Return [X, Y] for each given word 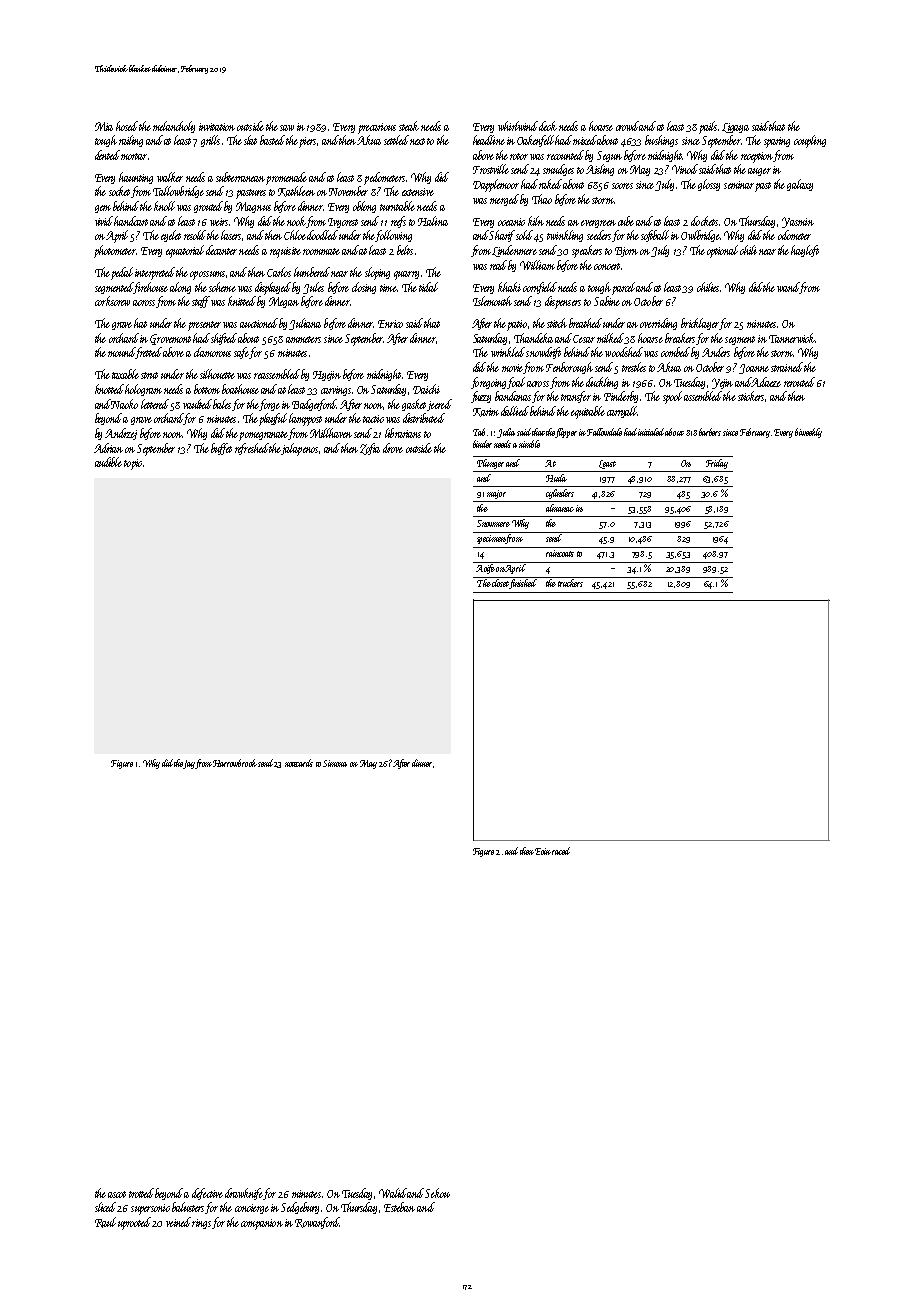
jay [189, 764]
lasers [232, 235]
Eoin [543, 851]
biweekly [808, 433]
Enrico [390, 324]
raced [561, 851]
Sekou [437, 1193]
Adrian [108, 448]
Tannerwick [792, 338]
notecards [299, 763]
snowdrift [543, 353]
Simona [335, 763]
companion [262, 1224]
